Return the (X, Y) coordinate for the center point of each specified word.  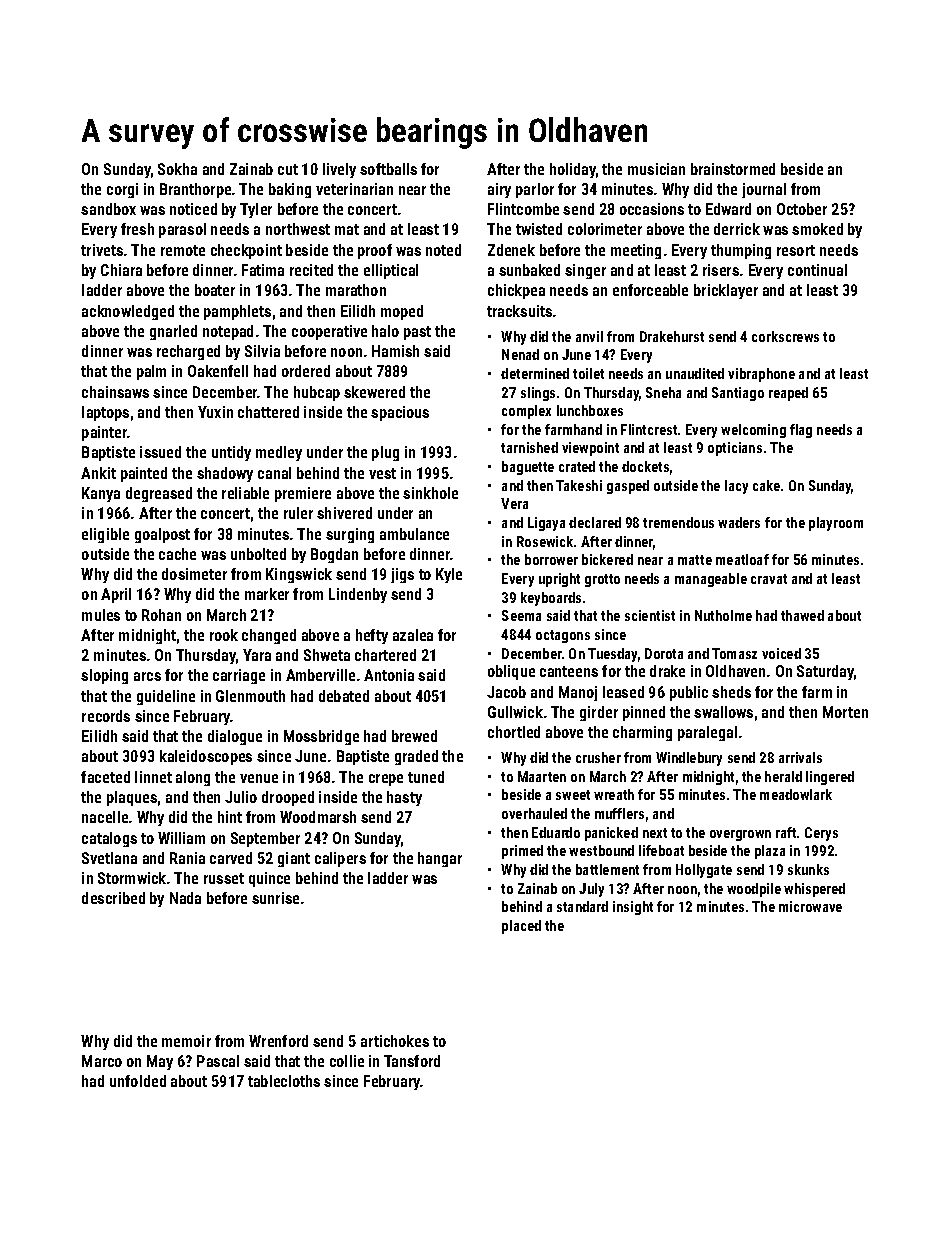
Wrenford (278, 1041)
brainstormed (733, 169)
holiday (573, 170)
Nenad (520, 354)
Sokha (177, 169)
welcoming (753, 431)
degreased (159, 494)
